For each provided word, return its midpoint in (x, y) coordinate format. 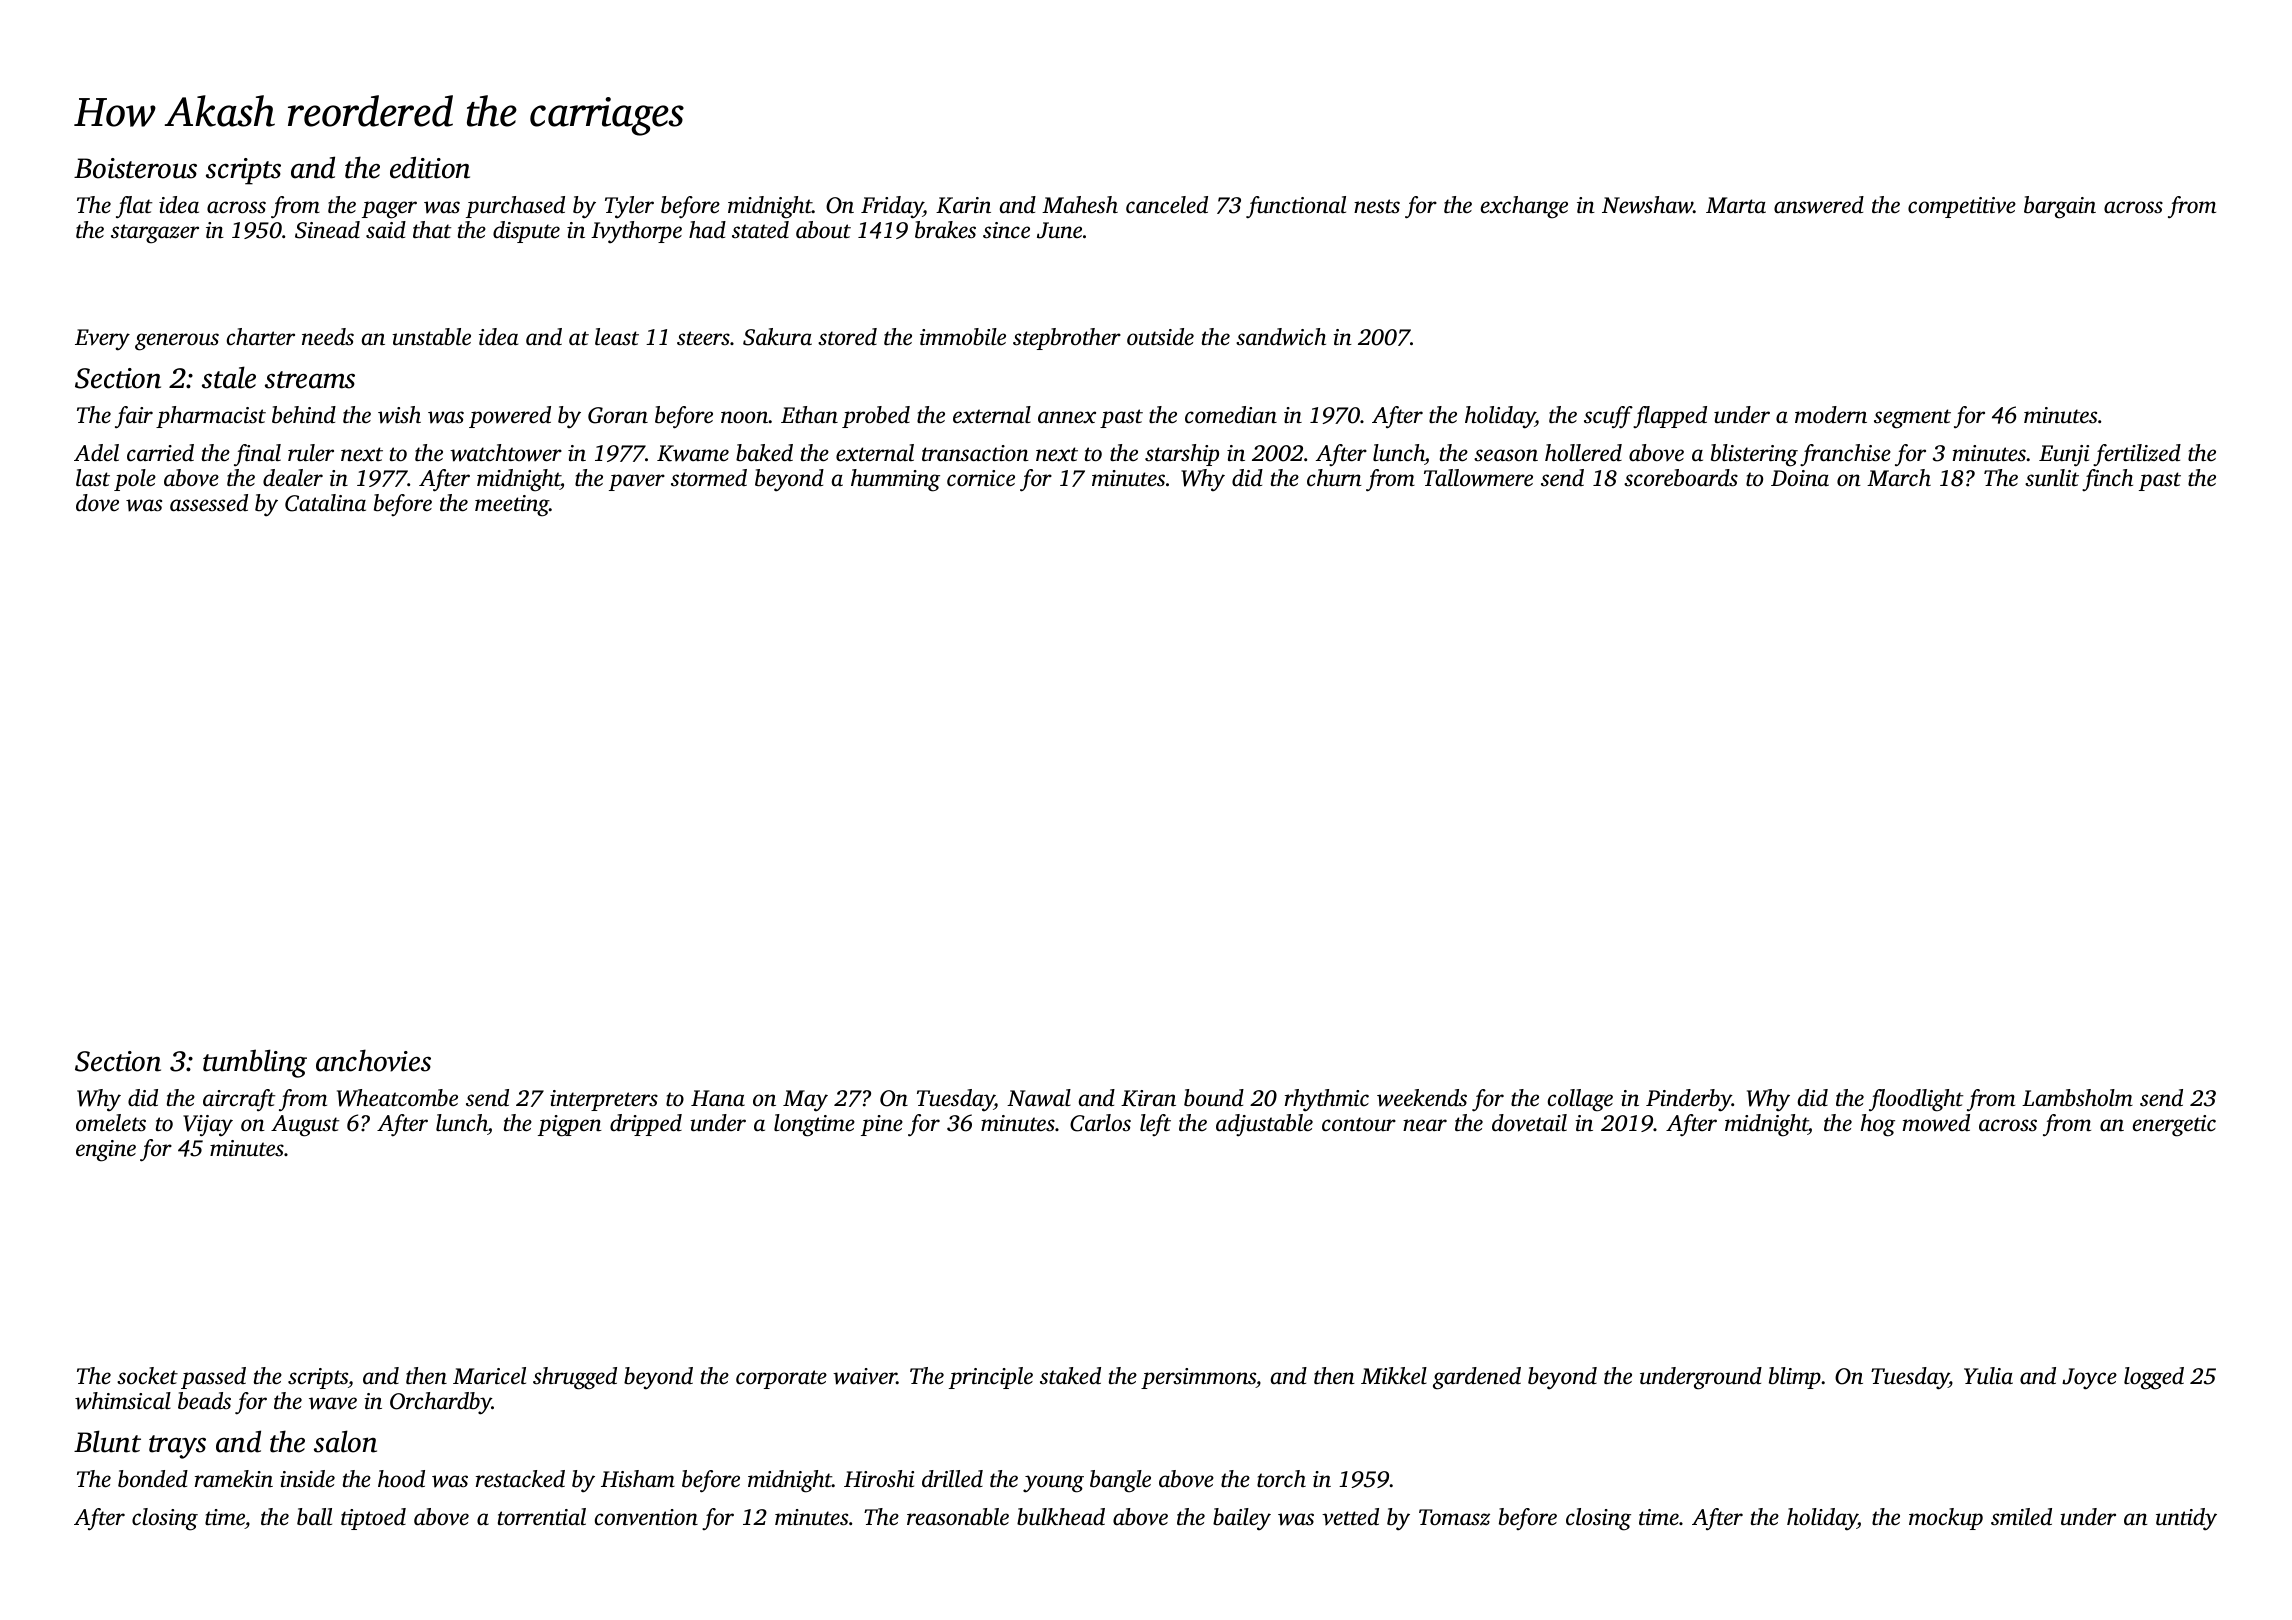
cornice (981, 478)
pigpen (570, 1126)
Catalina (325, 503)
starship (1182, 455)
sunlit (2052, 478)
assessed (209, 503)
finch (2107, 480)
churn (1334, 478)
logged (2154, 1378)
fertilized (2137, 455)
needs (328, 337)
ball (314, 1517)
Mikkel (1394, 1375)
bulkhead (1061, 1517)
